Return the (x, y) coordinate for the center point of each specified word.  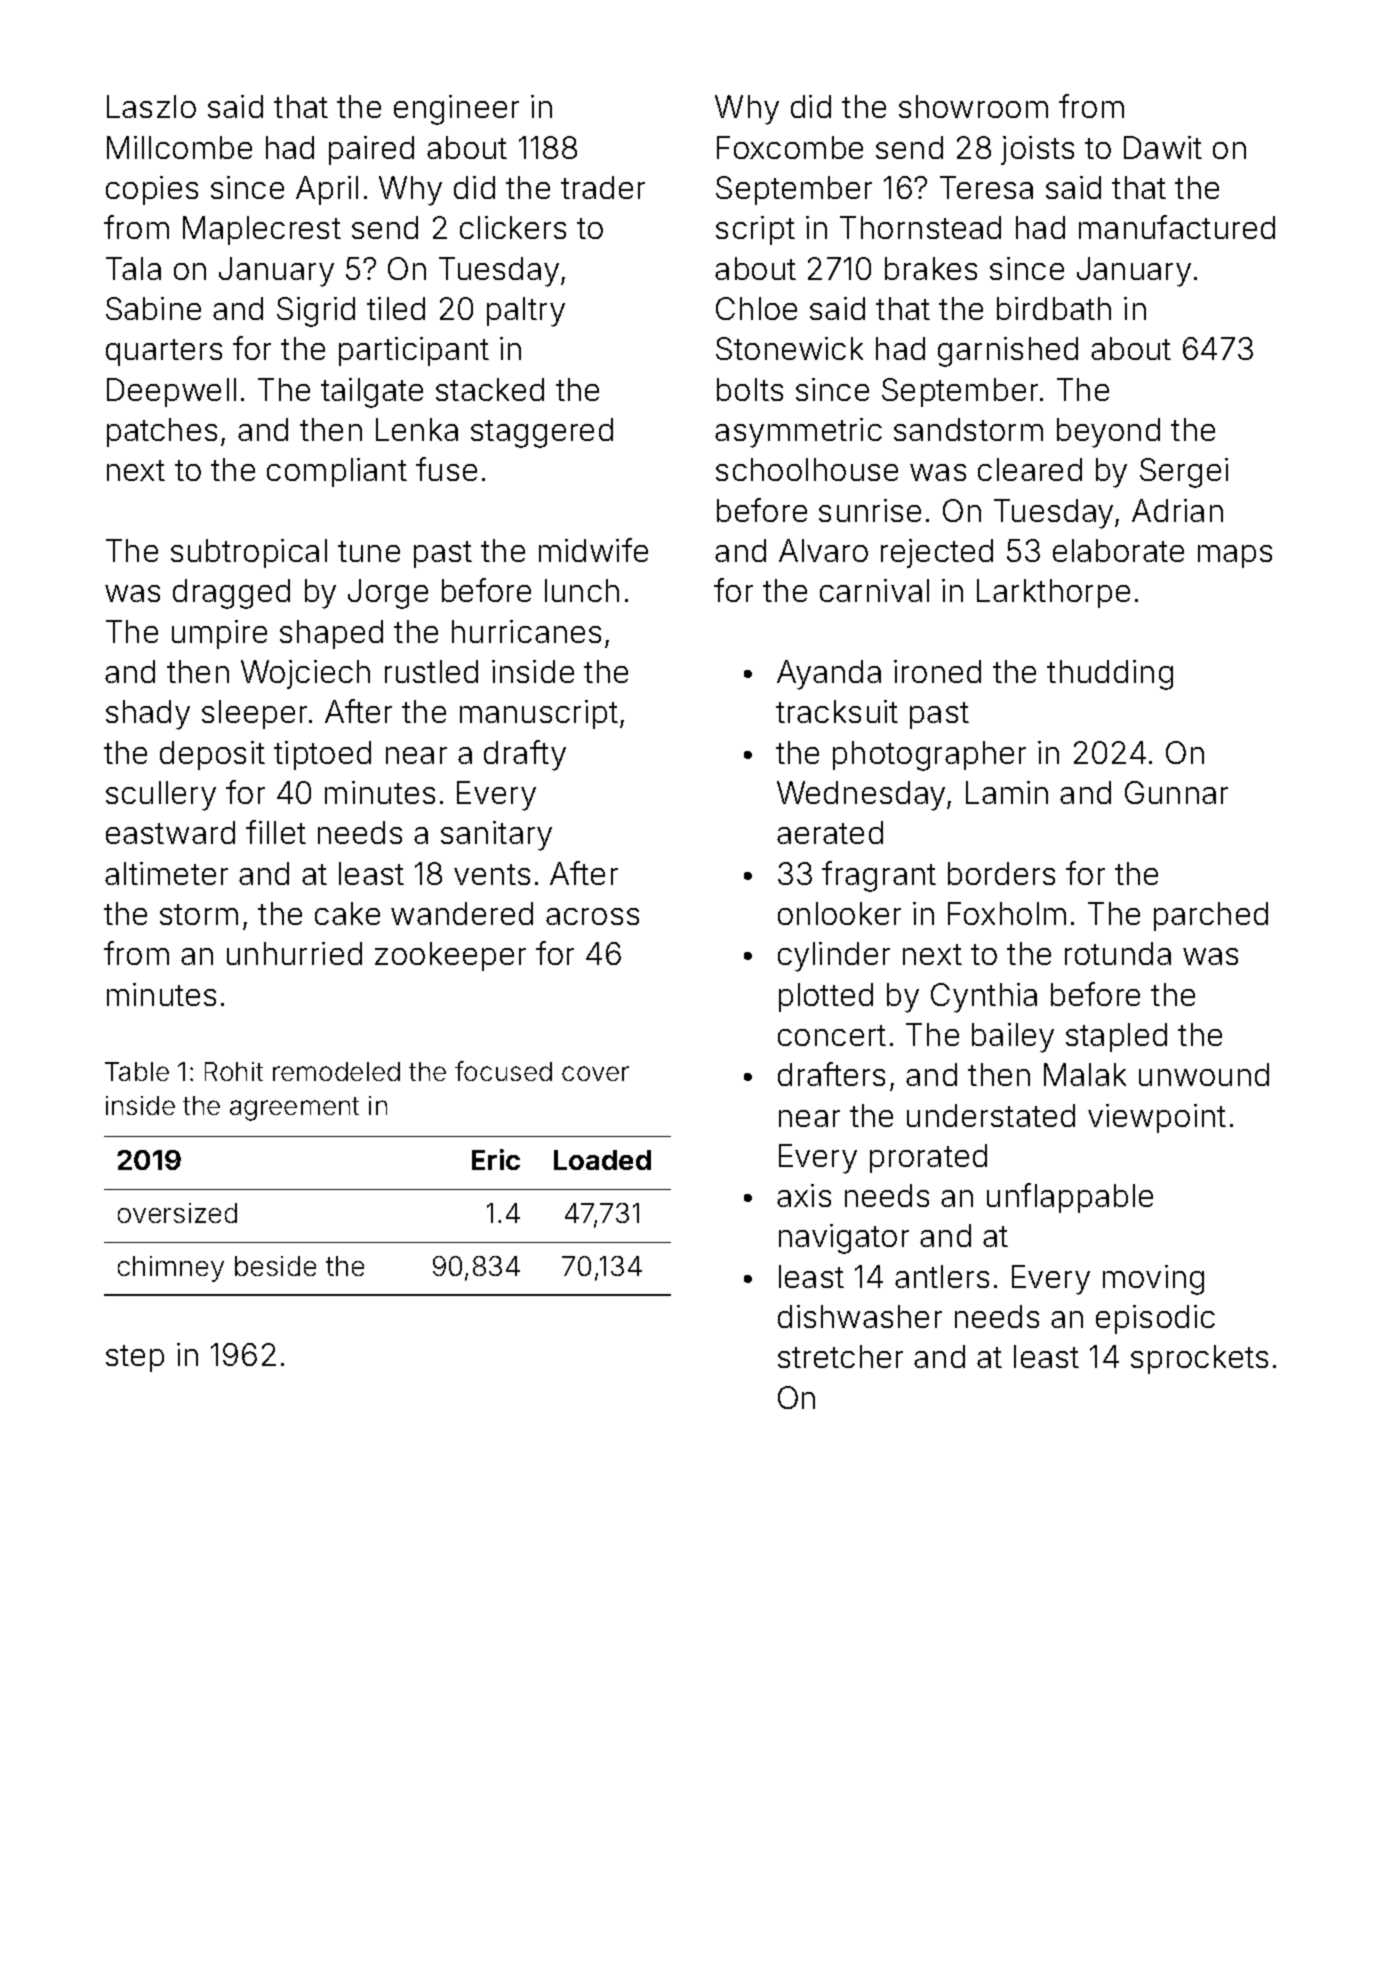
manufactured (1177, 227)
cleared (1030, 469)
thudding (1110, 675)
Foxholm (1007, 913)
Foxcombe (790, 147)
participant (414, 351)
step (135, 1358)
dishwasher (860, 1316)
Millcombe (179, 147)
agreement (294, 1109)
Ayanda (829, 675)
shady (148, 715)
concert (832, 1035)
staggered (542, 433)
